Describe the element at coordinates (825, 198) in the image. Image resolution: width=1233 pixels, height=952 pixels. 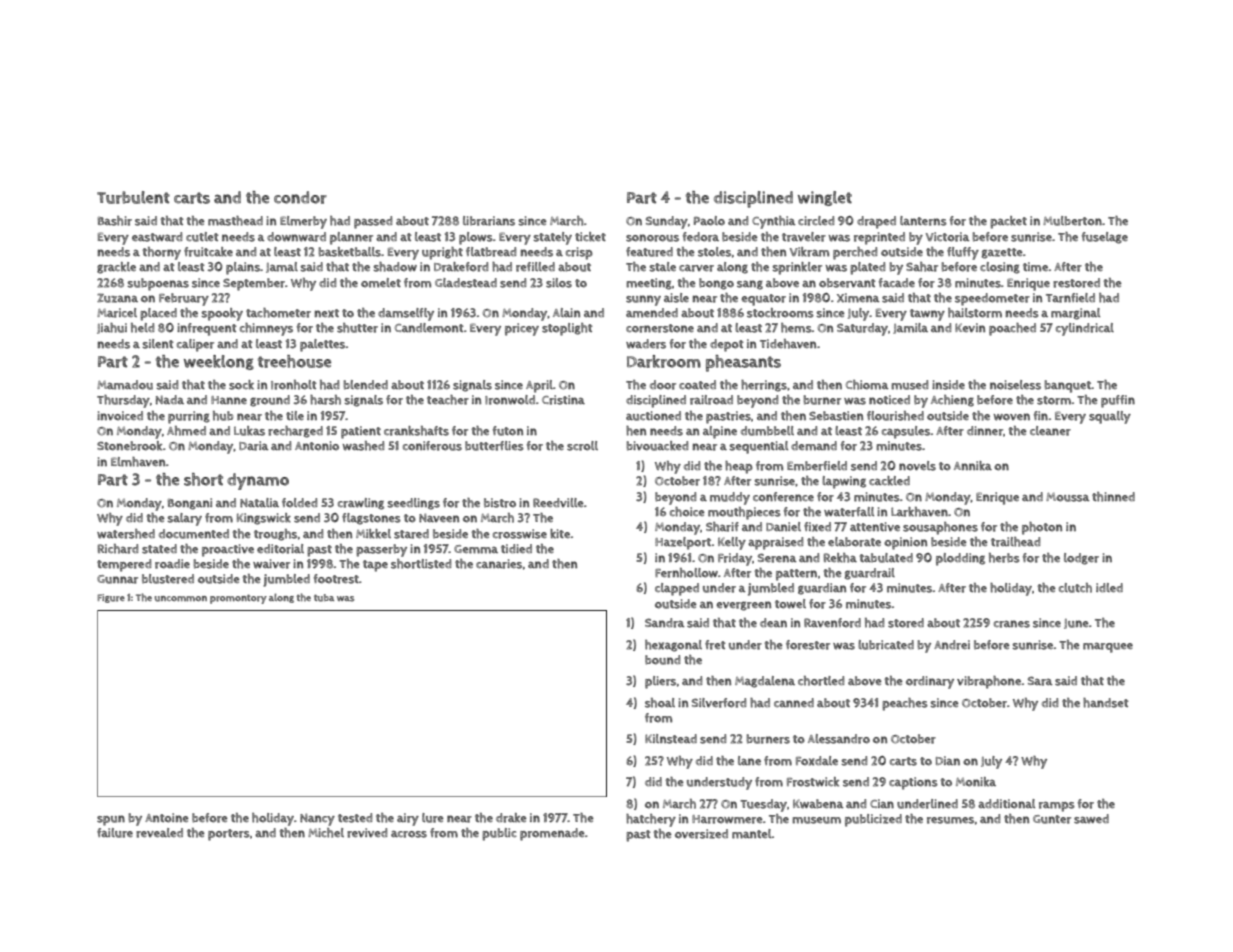
I see `winglet` at that location.
